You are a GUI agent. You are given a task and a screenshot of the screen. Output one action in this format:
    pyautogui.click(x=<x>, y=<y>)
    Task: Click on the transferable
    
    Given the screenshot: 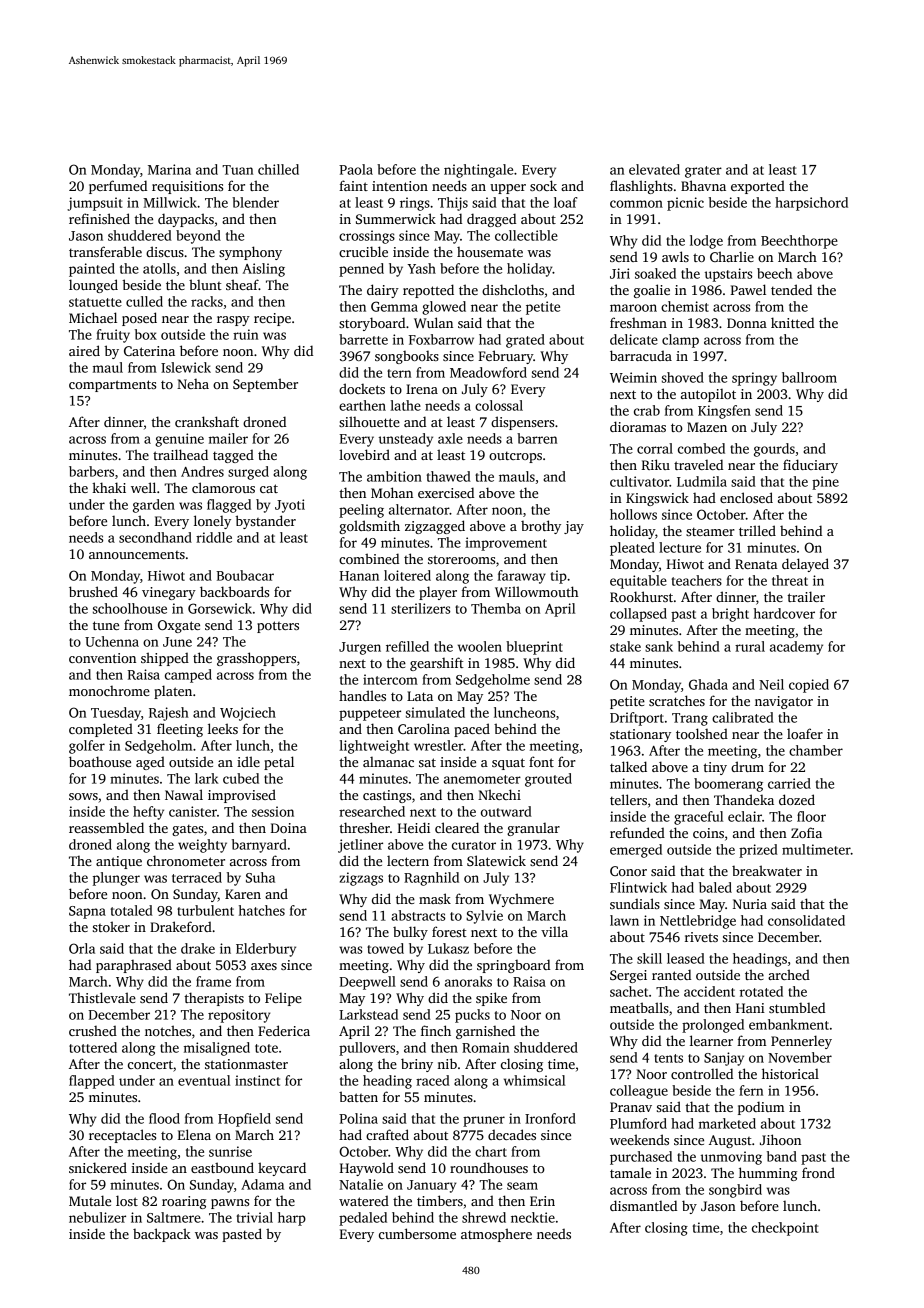 What is the action you would take?
    pyautogui.click(x=105, y=251)
